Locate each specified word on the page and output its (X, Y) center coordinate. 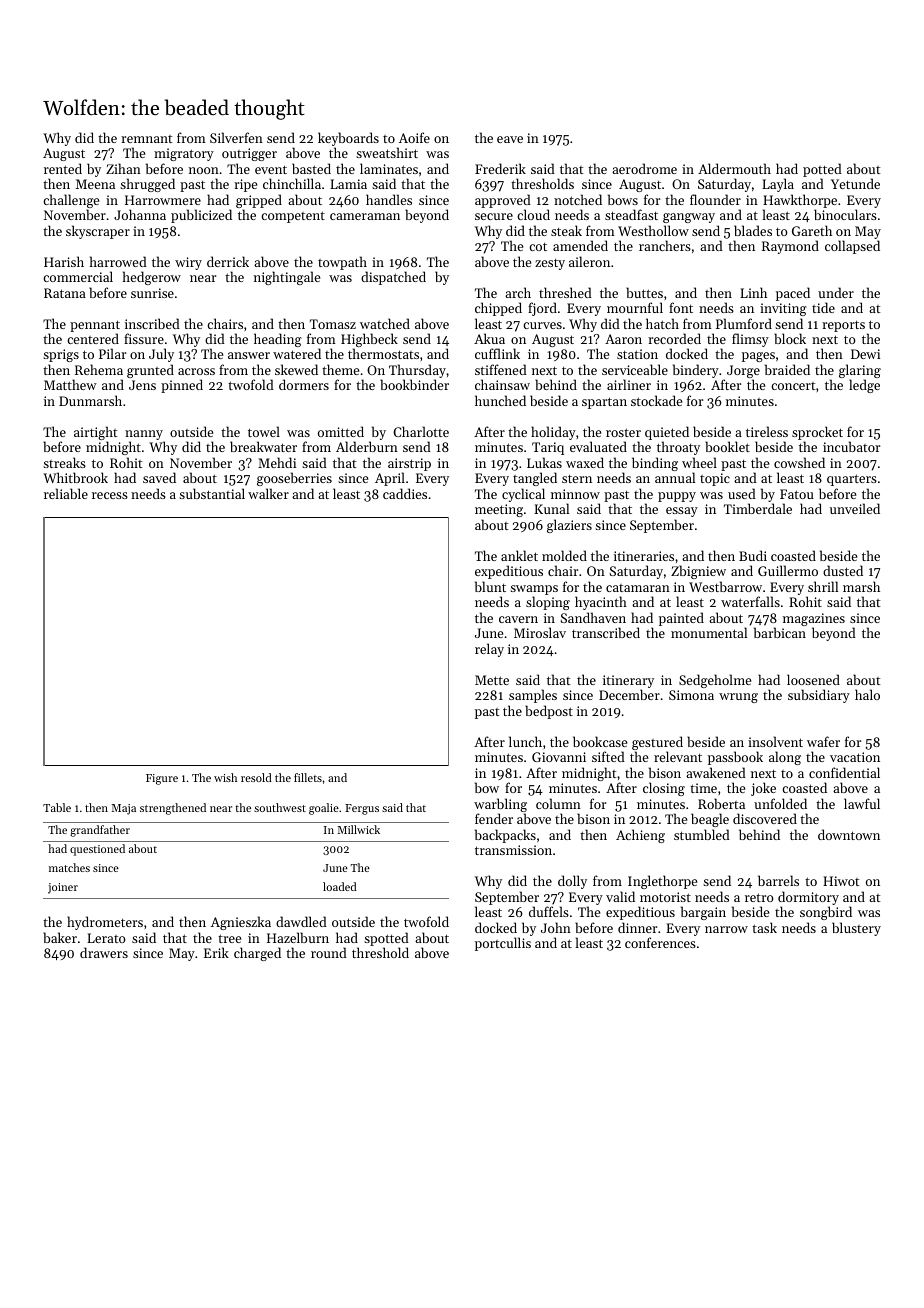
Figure (162, 779)
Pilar (112, 353)
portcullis (503, 944)
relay (489, 650)
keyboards (348, 139)
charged (257, 954)
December (629, 695)
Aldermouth (734, 168)
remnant (147, 139)
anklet (519, 555)
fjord (542, 309)
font (681, 307)
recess (110, 495)
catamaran (638, 588)
